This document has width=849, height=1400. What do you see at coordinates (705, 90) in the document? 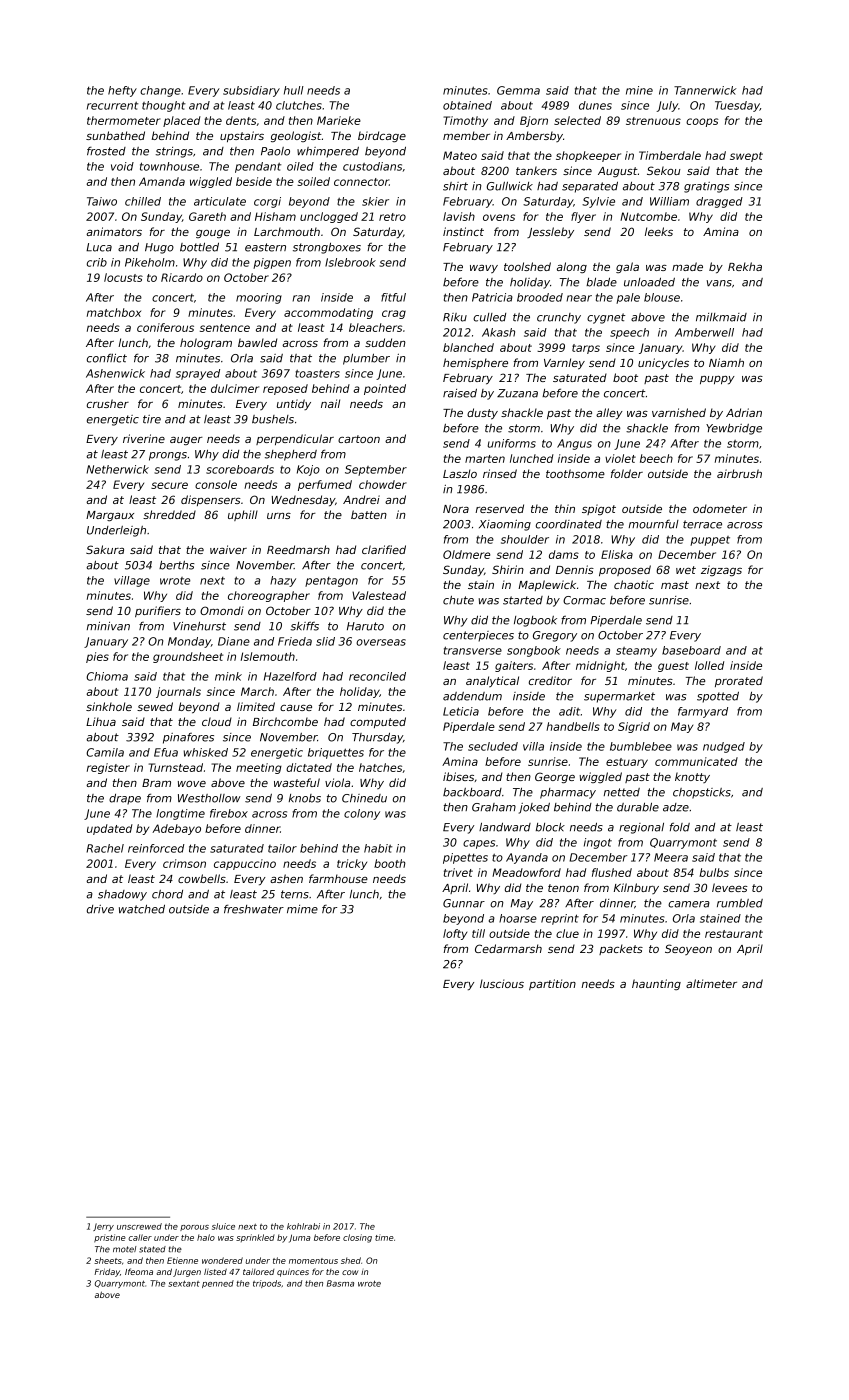
I see `Tannerwick` at bounding box center [705, 90].
